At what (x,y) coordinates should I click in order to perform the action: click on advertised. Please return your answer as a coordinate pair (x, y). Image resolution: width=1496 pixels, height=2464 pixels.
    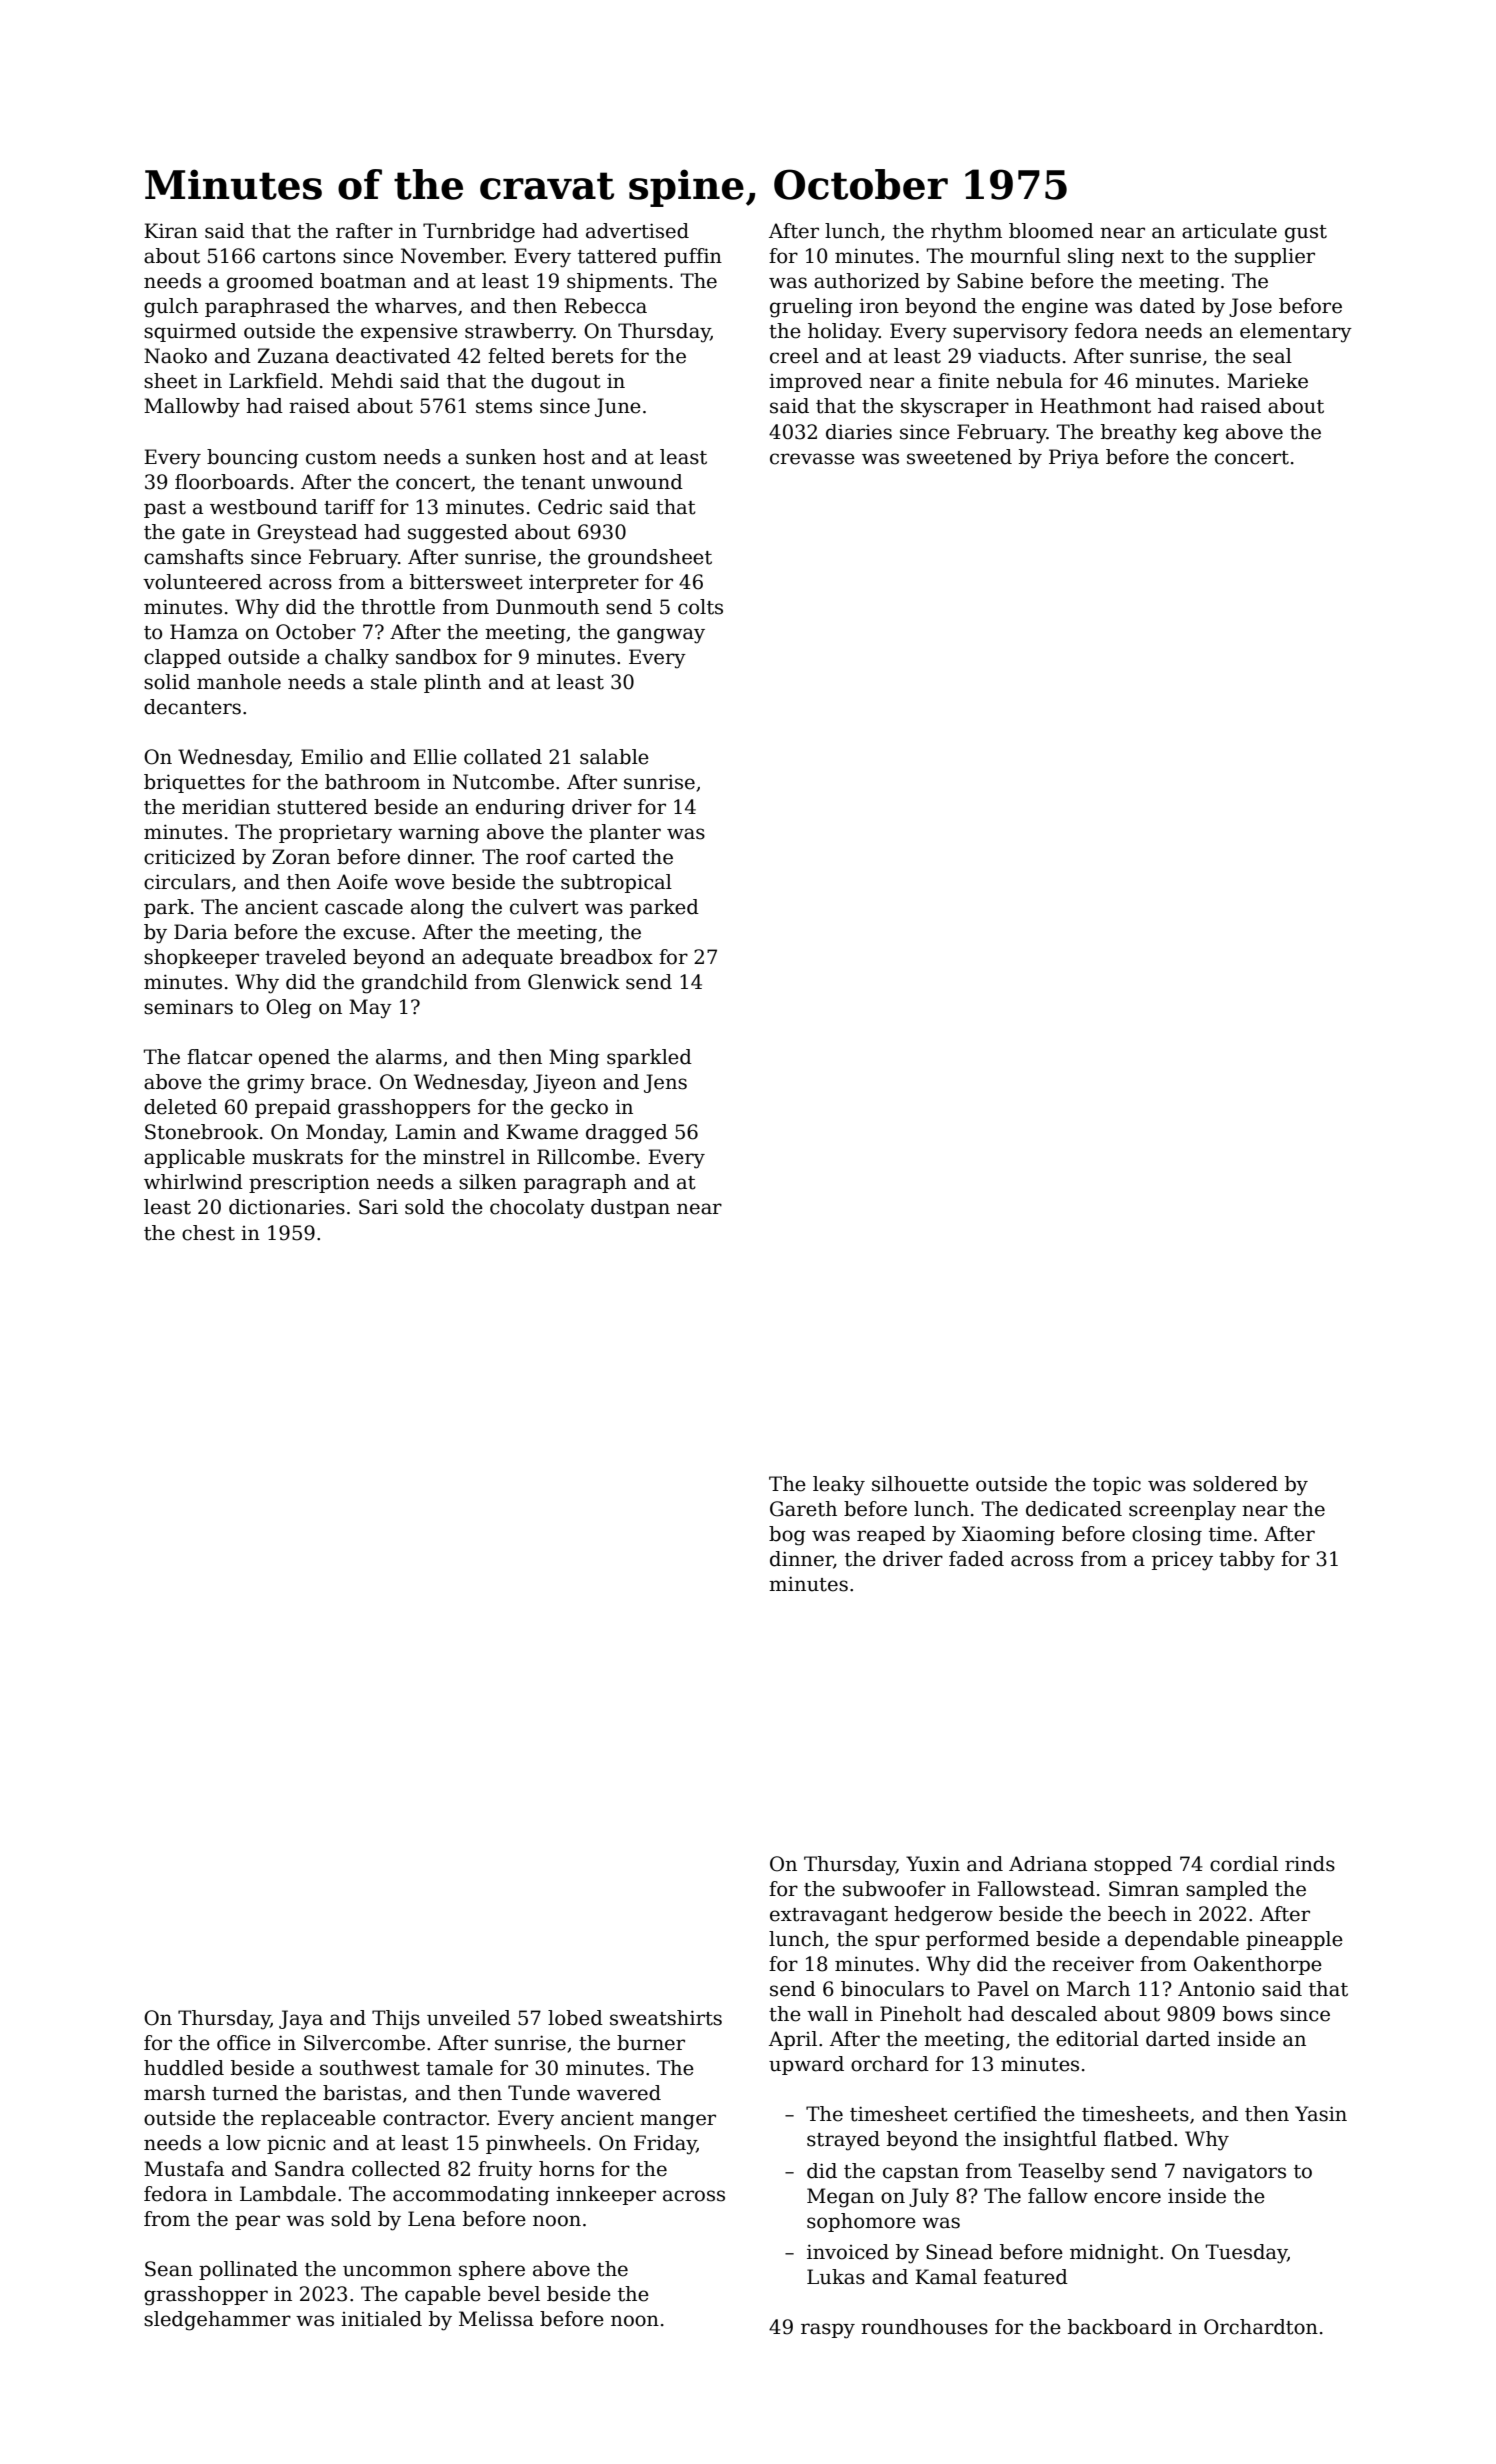
    Looking at the image, I should click on (637, 231).
